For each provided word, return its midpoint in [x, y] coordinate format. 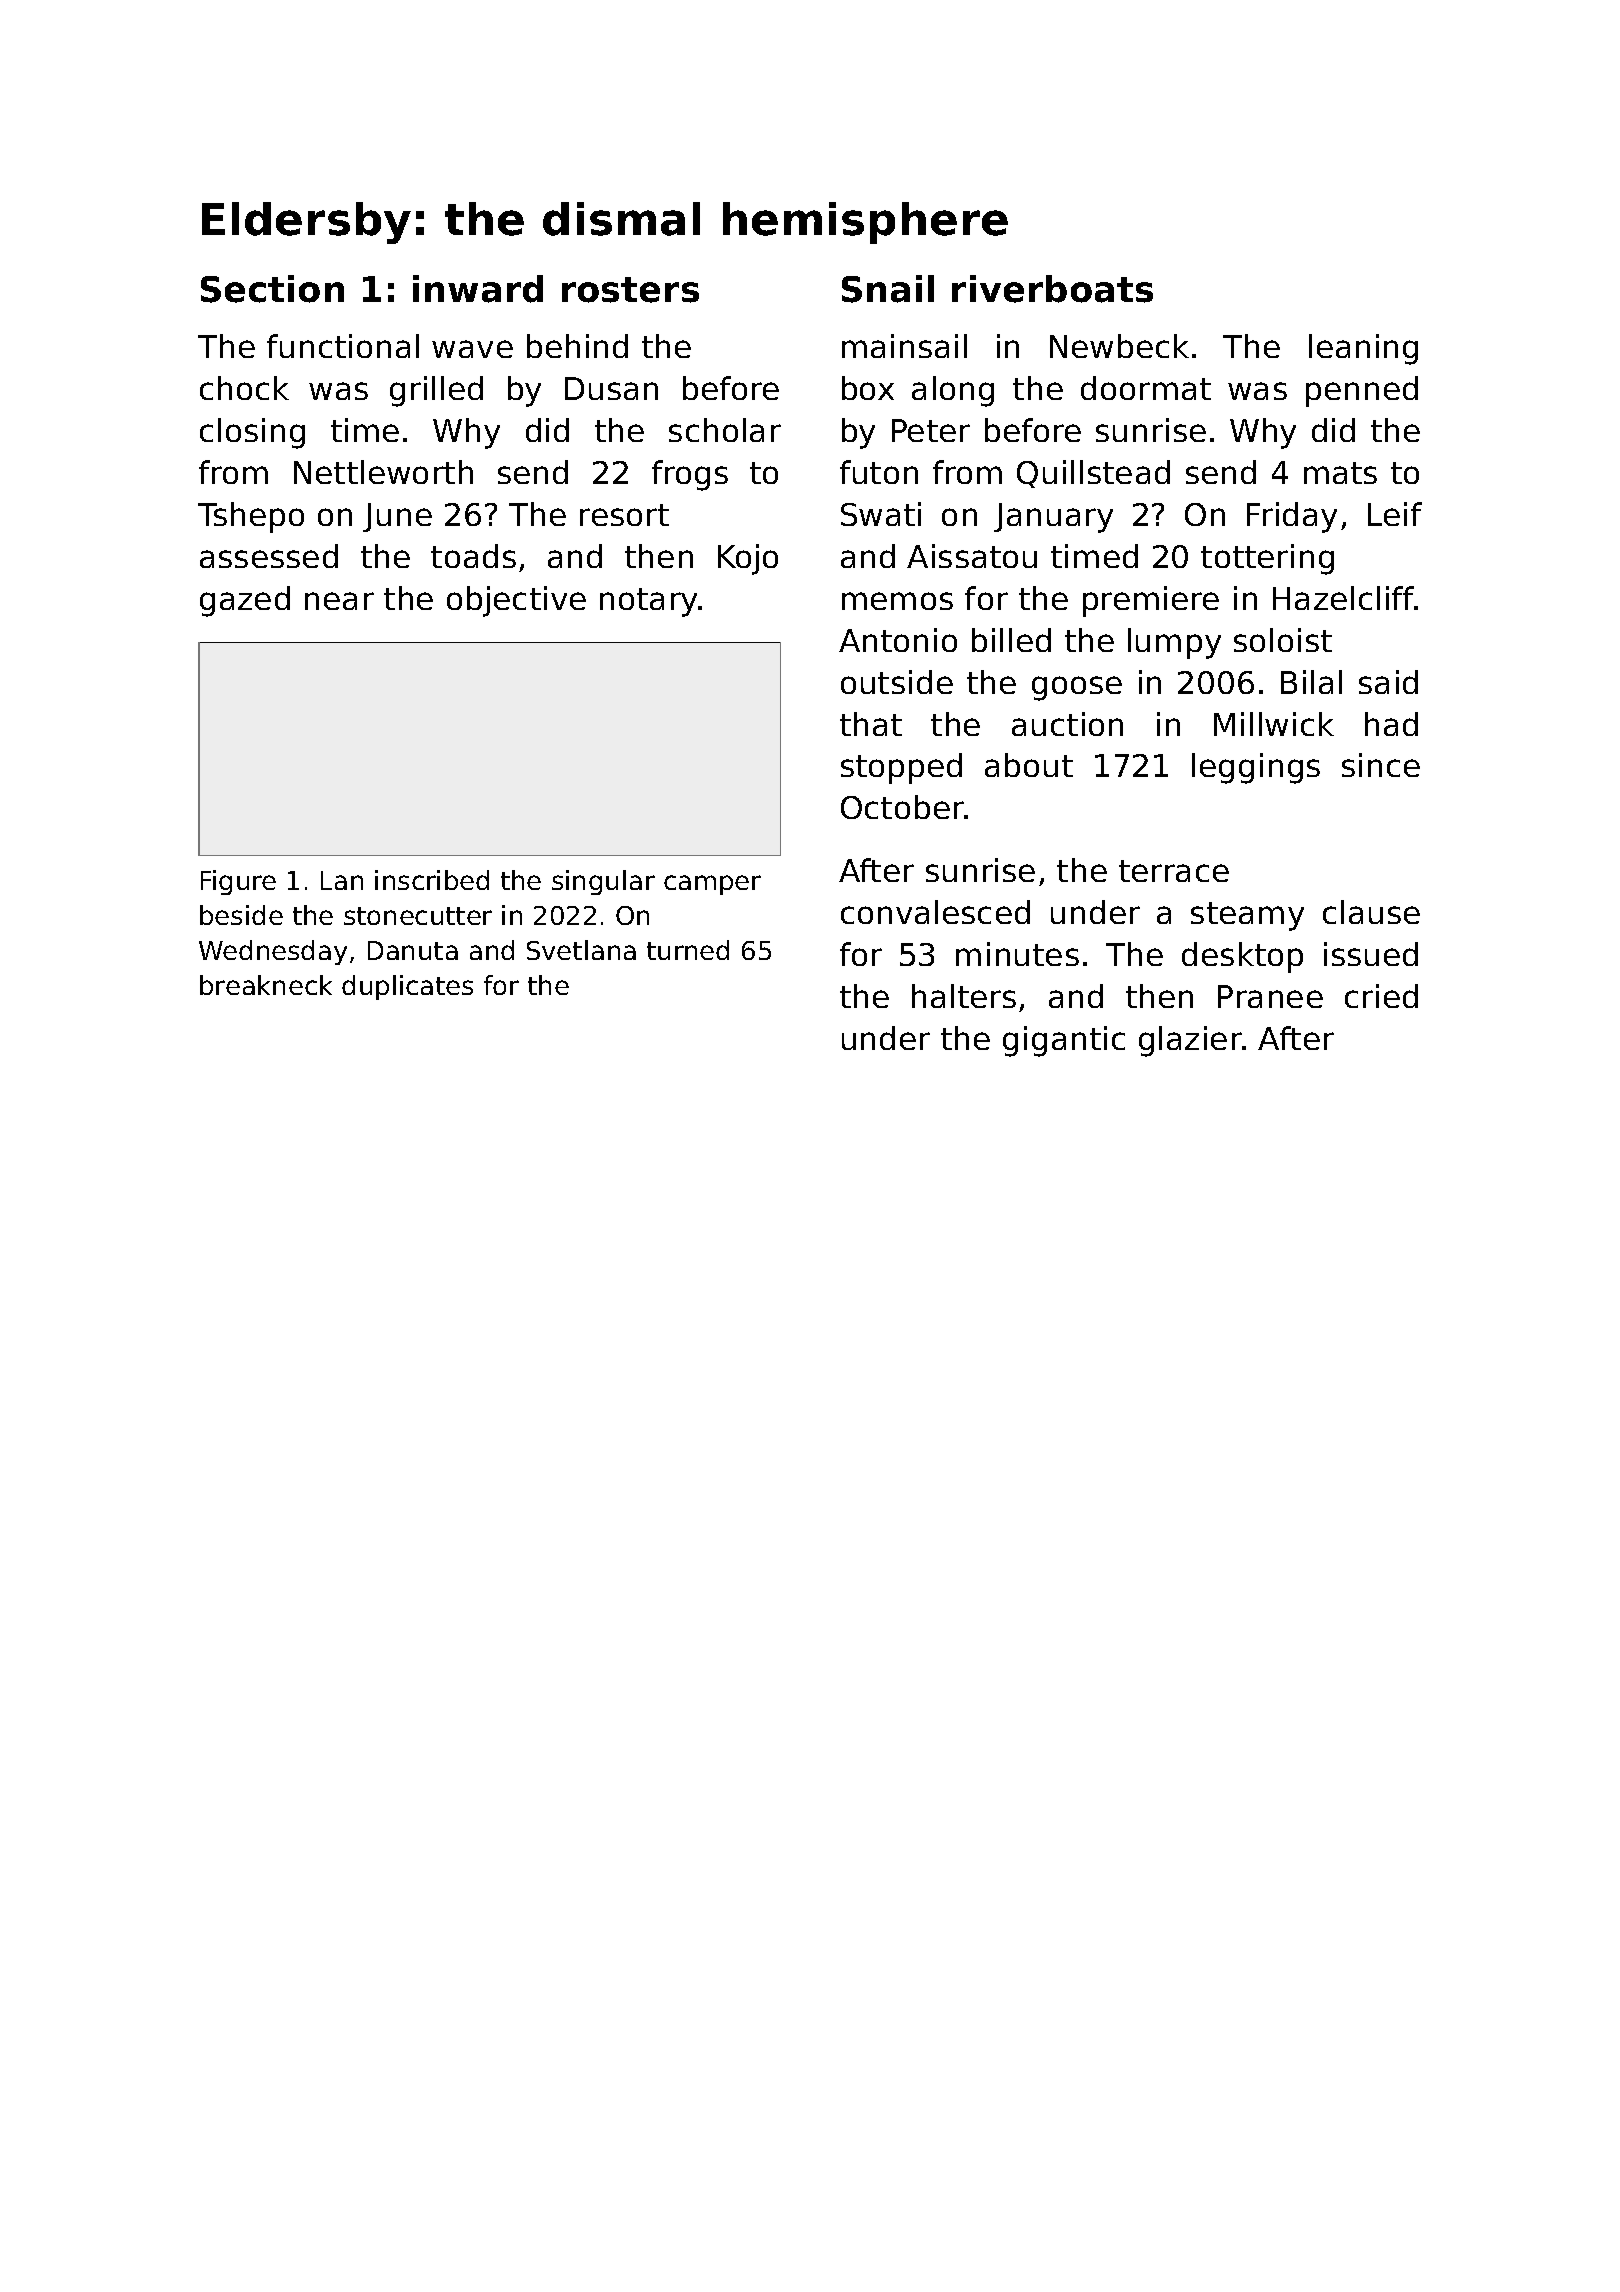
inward [478, 289]
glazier [1190, 1041]
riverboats [1052, 289]
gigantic [1064, 1041]
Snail [888, 289]
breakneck [266, 985]
